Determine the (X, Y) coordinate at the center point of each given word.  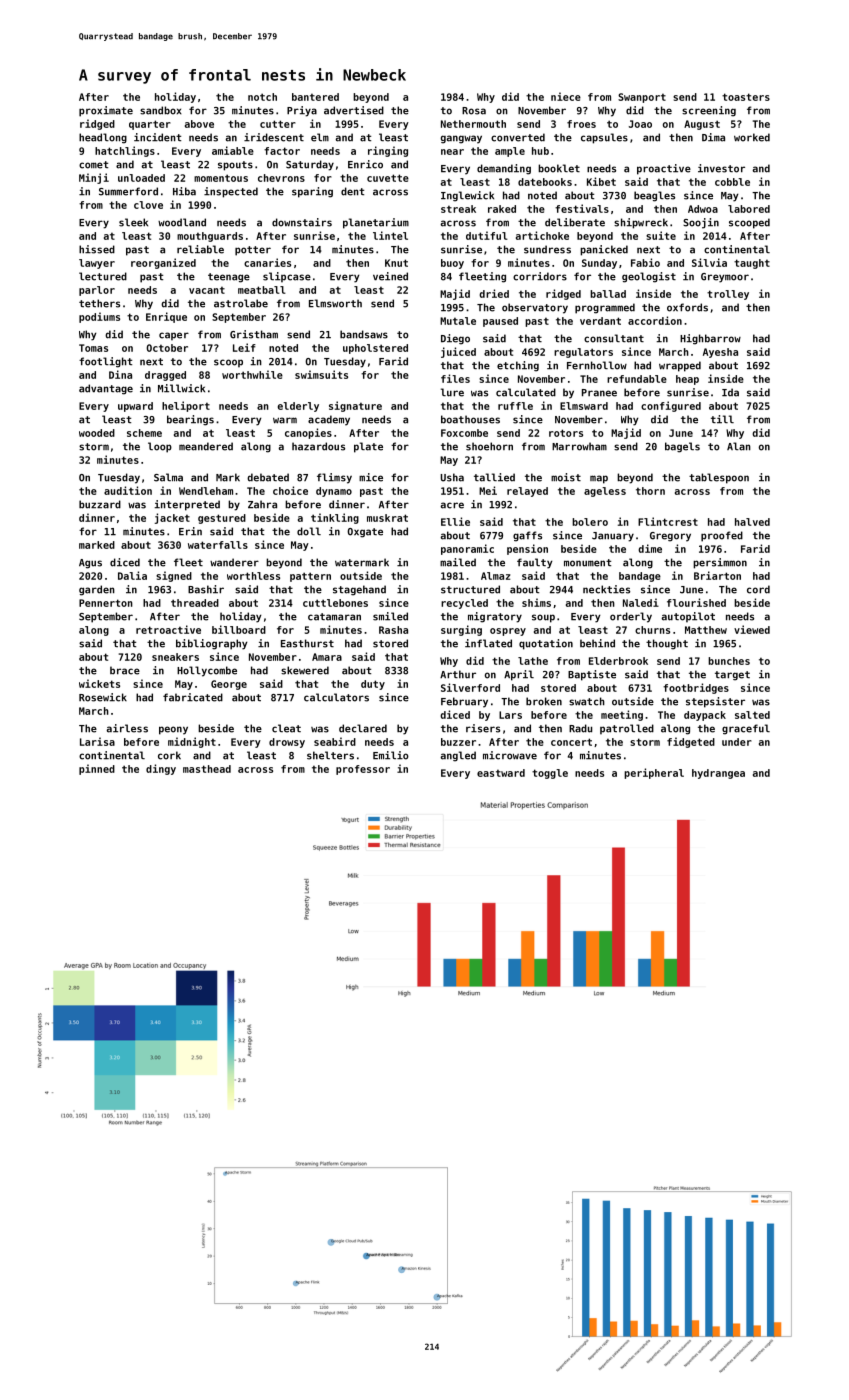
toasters (746, 97)
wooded (97, 433)
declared (363, 728)
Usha (452, 477)
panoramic (467, 549)
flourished (696, 602)
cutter (278, 124)
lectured (103, 276)
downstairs (302, 222)
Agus (90, 564)
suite (661, 235)
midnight (192, 742)
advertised (354, 110)
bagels (682, 447)
